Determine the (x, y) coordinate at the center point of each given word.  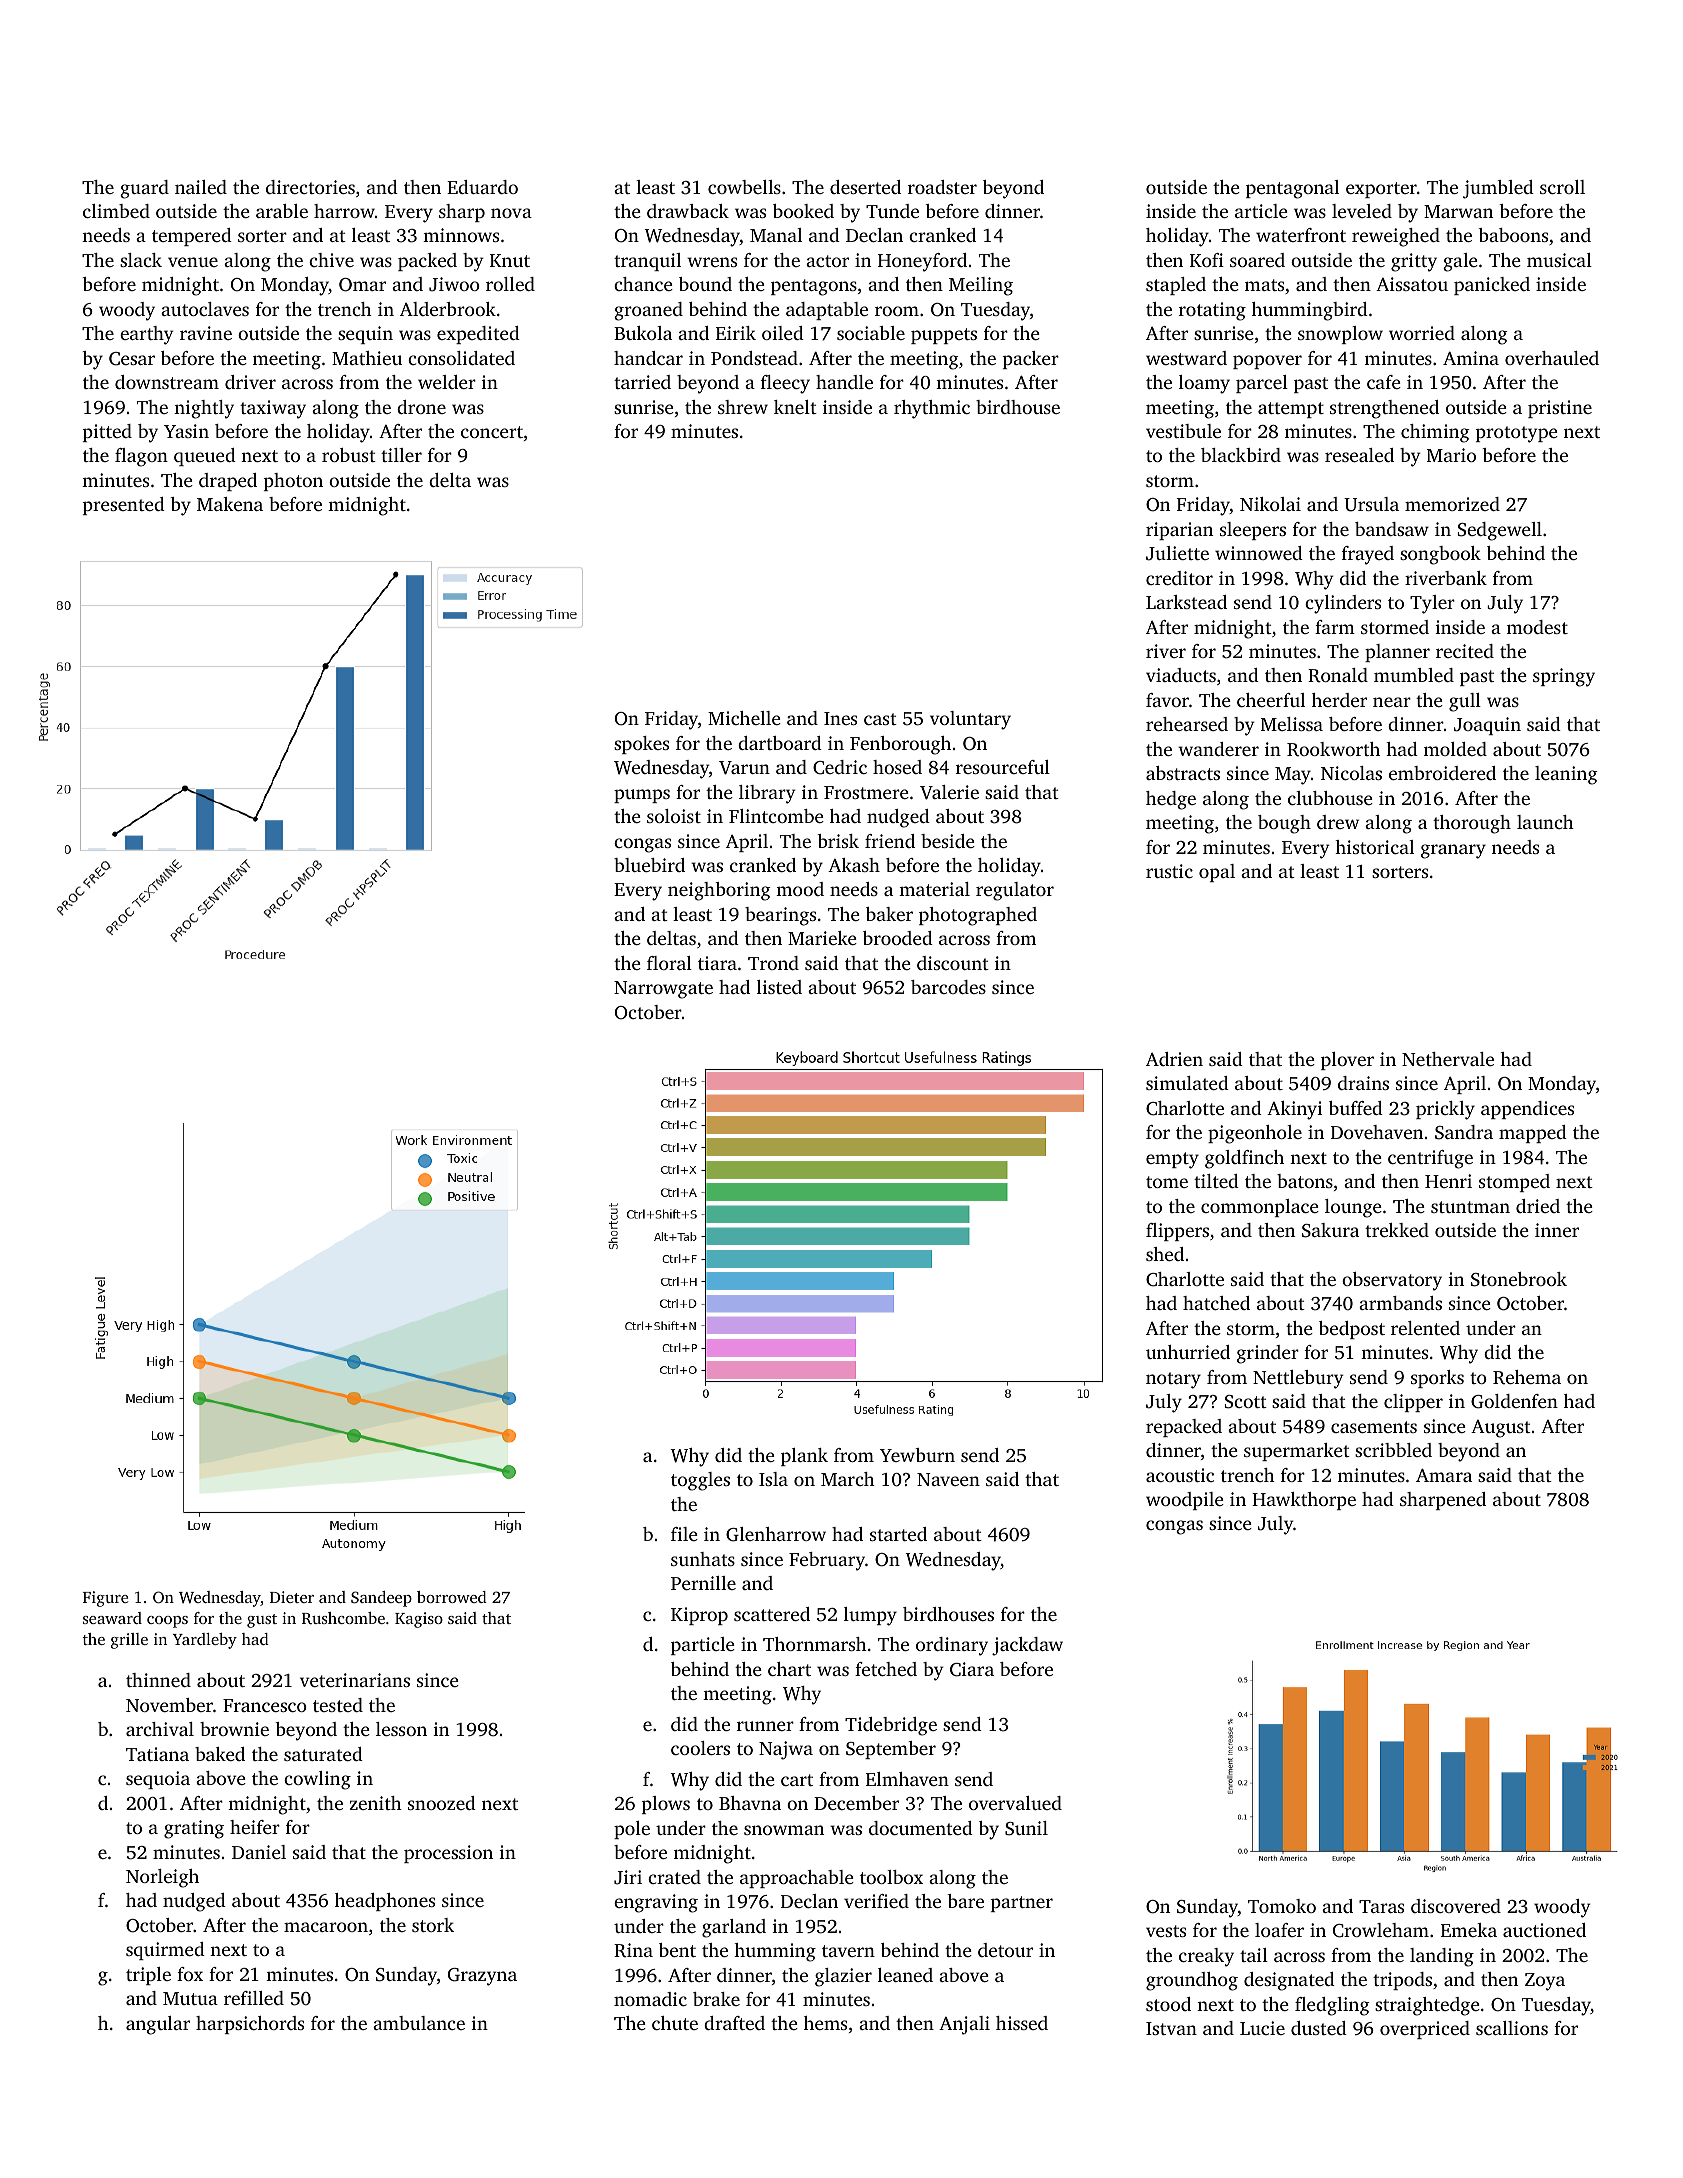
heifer (255, 1827)
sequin (365, 335)
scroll (1562, 187)
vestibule (1183, 431)
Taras (1381, 1906)
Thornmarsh (815, 1644)
